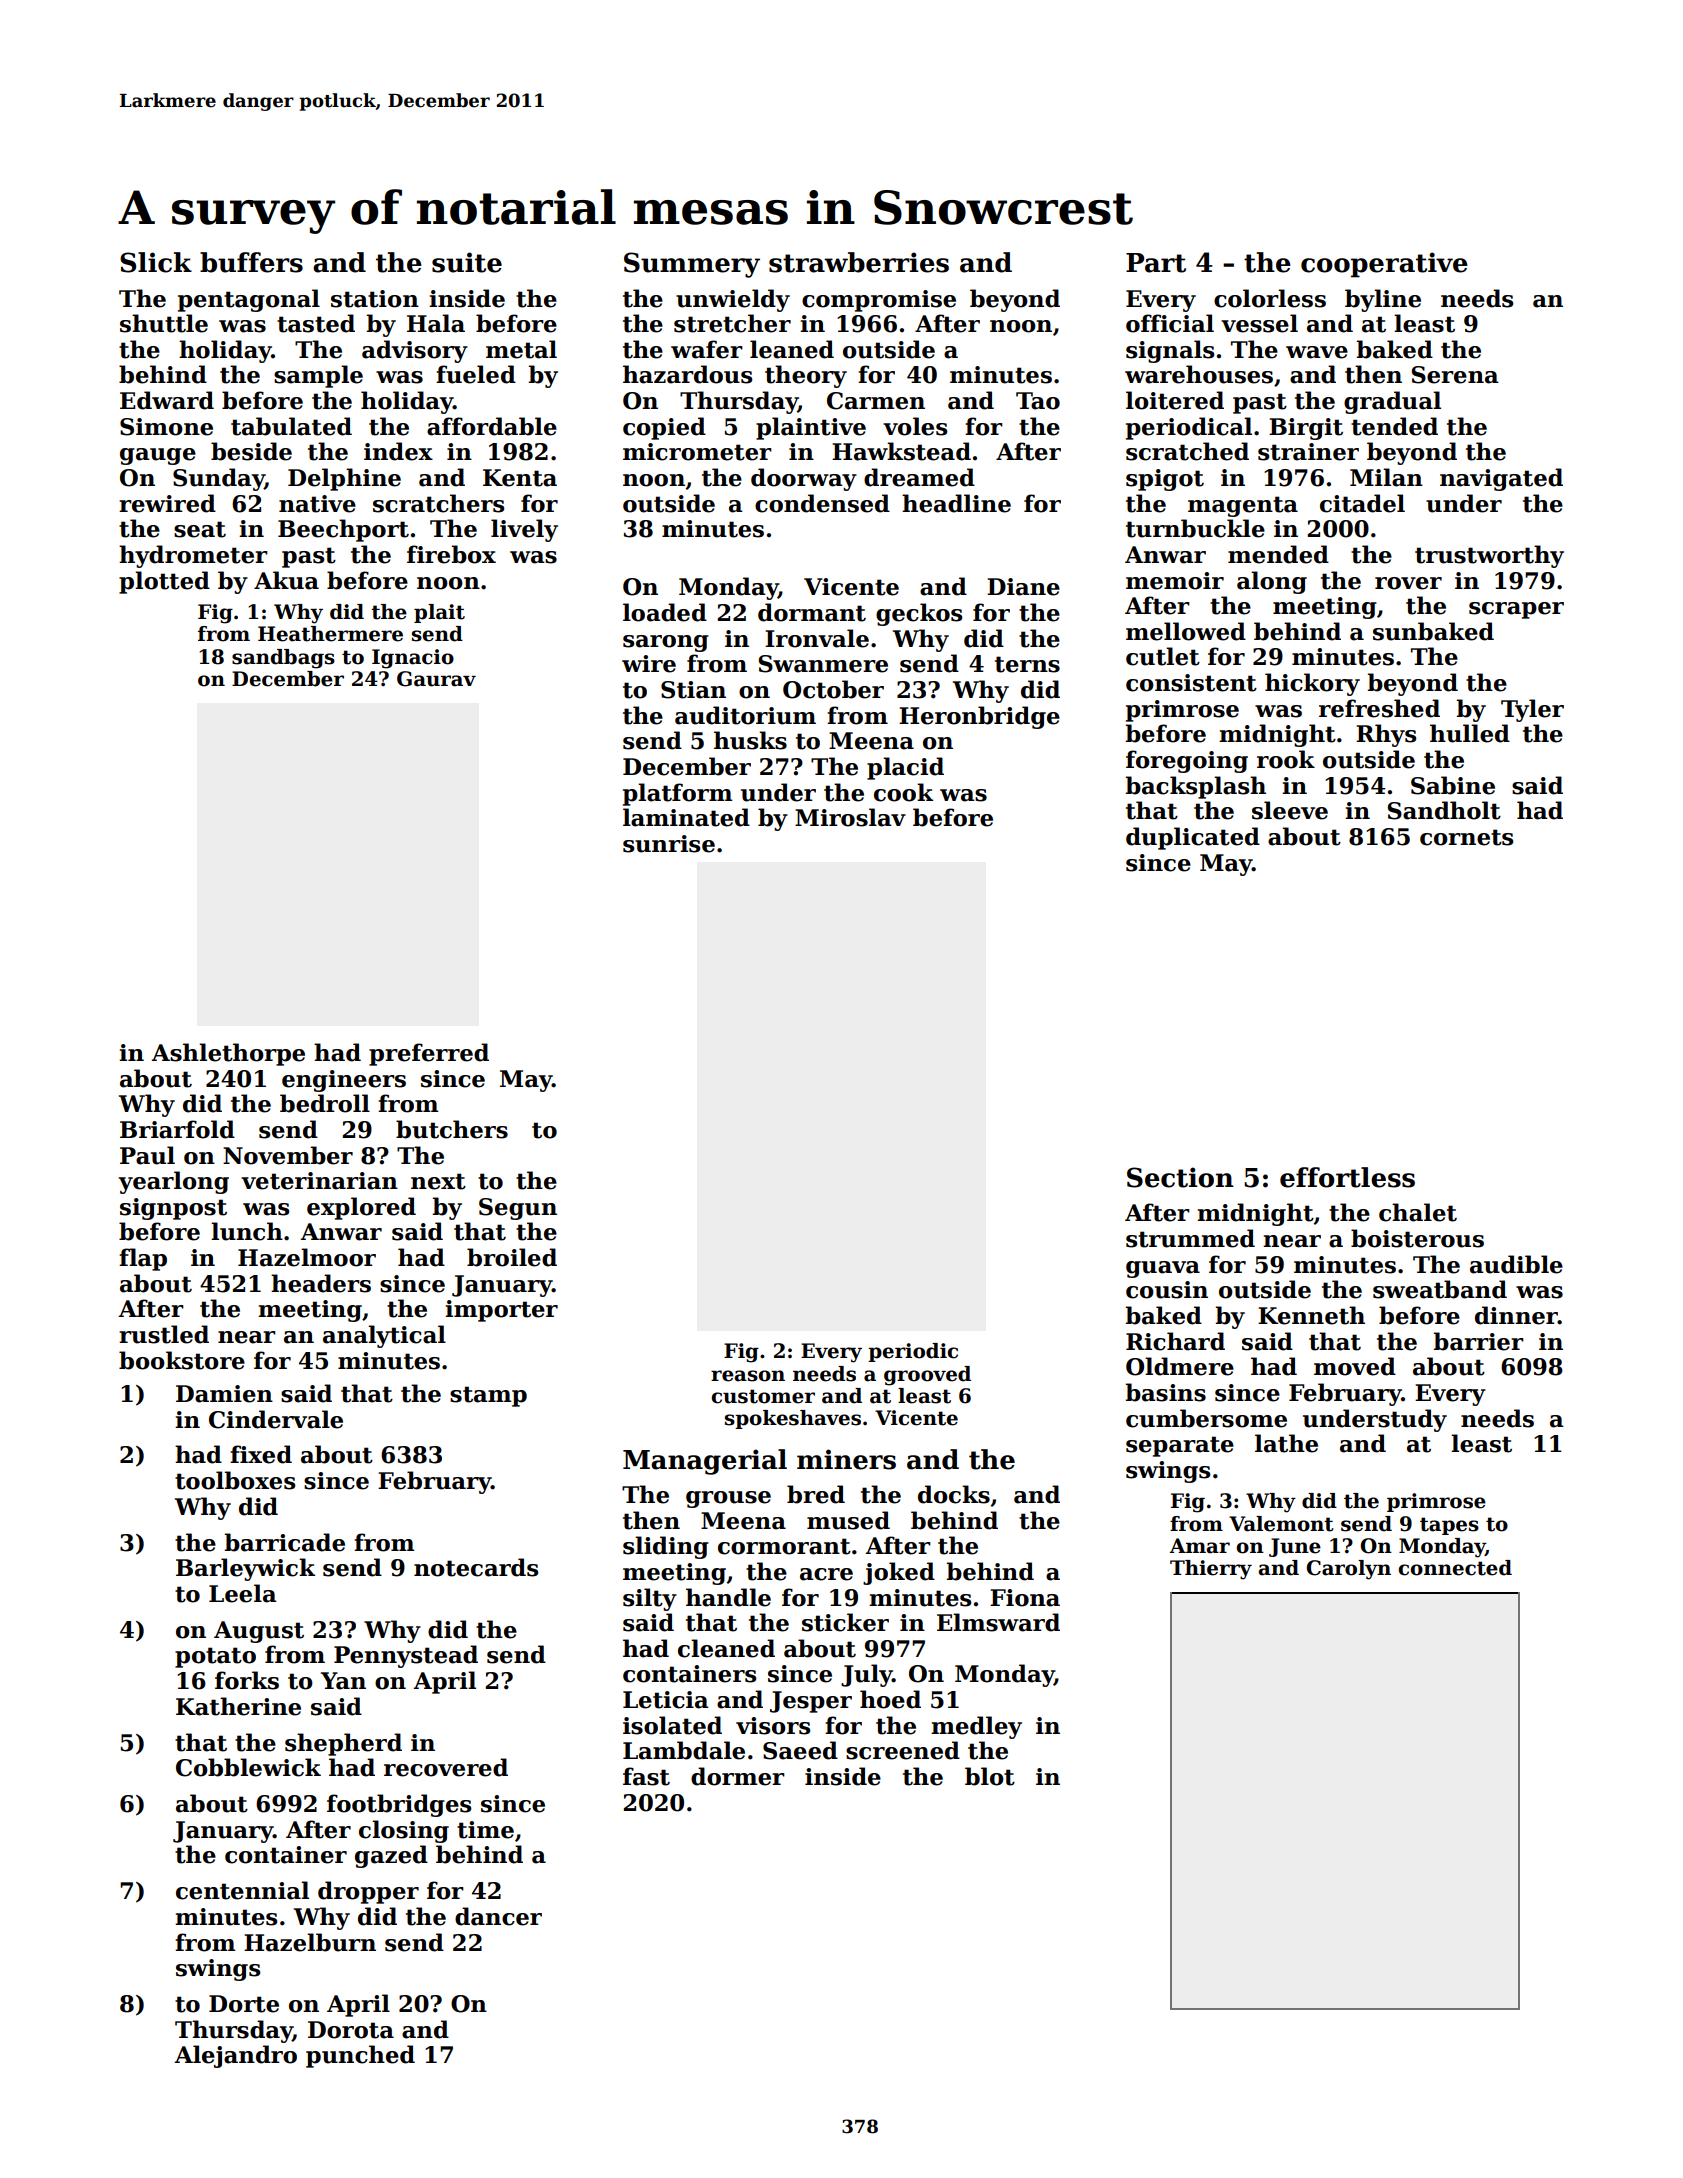  I want to click on Segun, so click(518, 1209).
